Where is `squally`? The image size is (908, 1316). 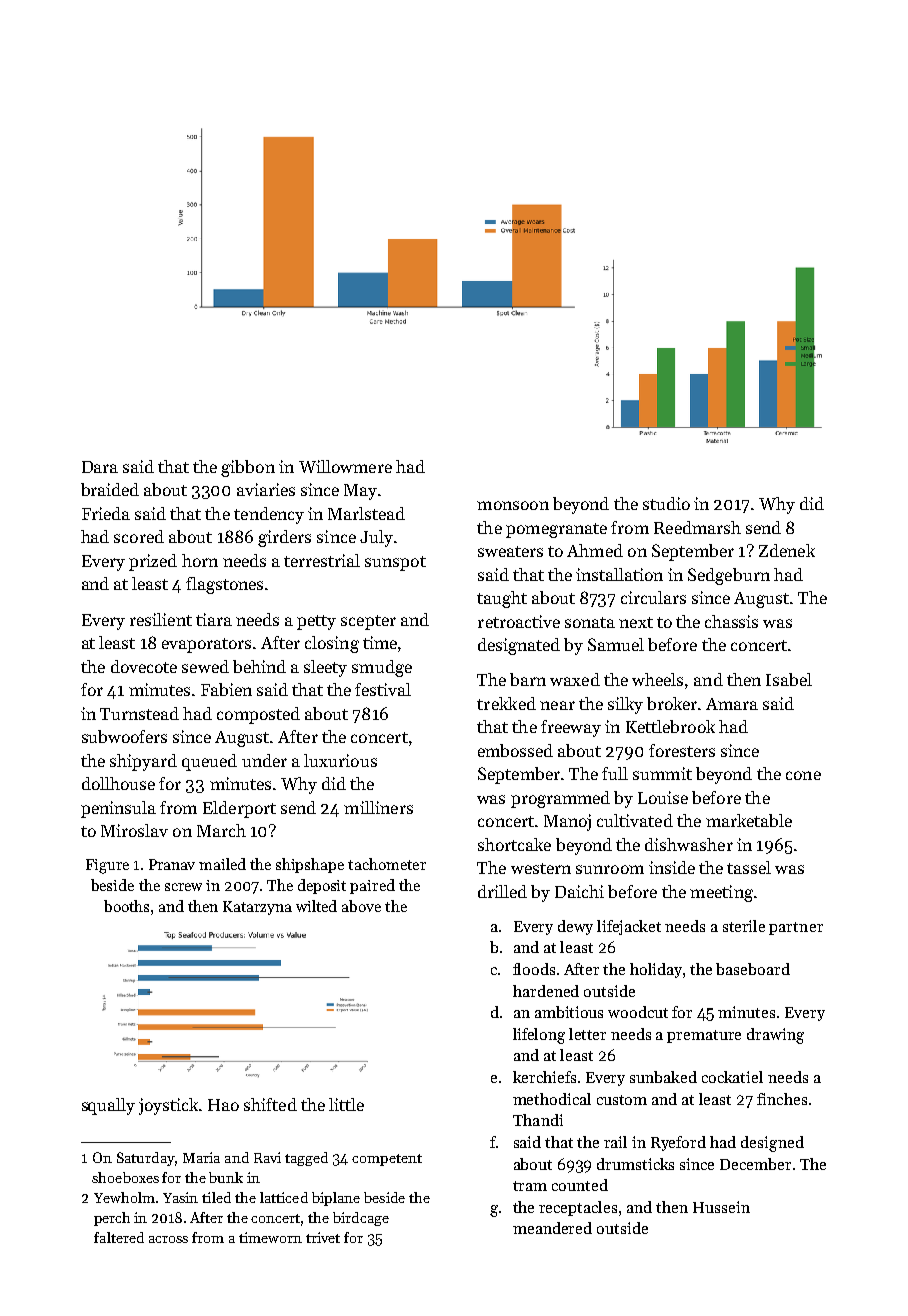 squally is located at coordinates (108, 1106).
